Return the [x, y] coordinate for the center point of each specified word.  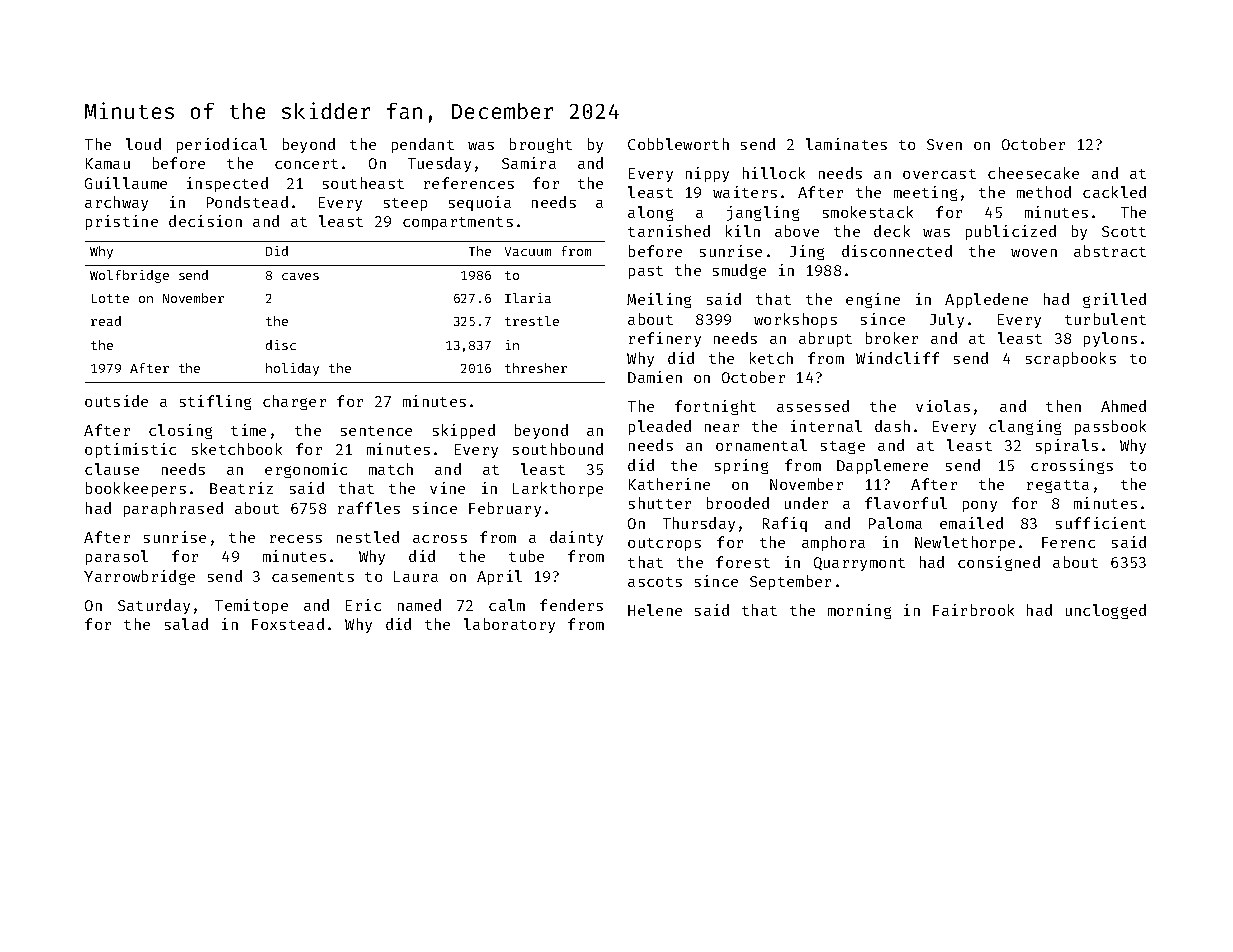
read [106, 321]
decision [205, 221]
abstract [1110, 251]
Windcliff [897, 358]
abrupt [825, 339]
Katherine [669, 484]
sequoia [480, 203]
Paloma [895, 523]
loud [143, 144]
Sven [944, 144]
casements [313, 577]
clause [112, 469]
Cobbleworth [678, 144]
